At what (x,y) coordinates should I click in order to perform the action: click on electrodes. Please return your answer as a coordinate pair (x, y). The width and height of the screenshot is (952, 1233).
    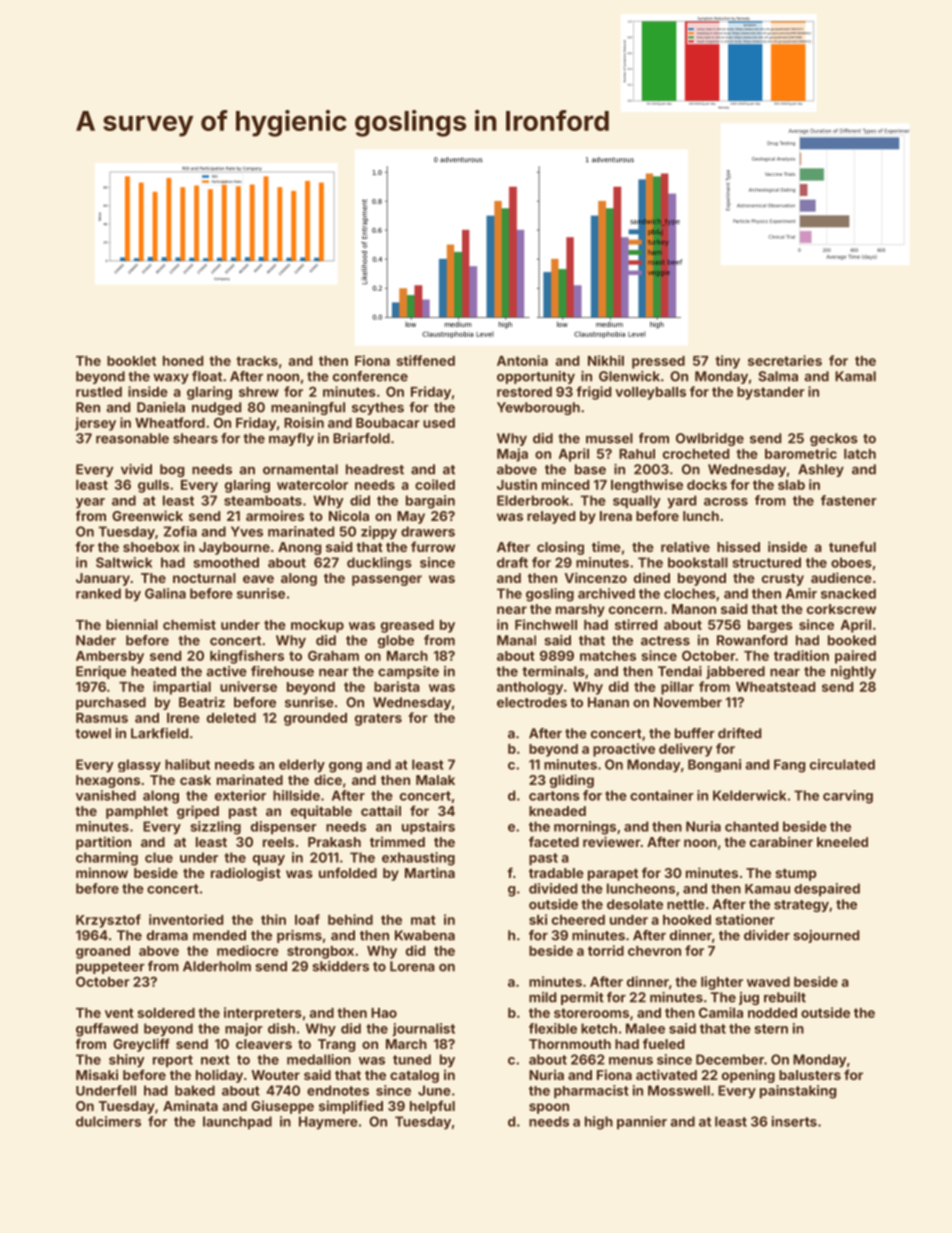
    Looking at the image, I should click on (532, 702).
